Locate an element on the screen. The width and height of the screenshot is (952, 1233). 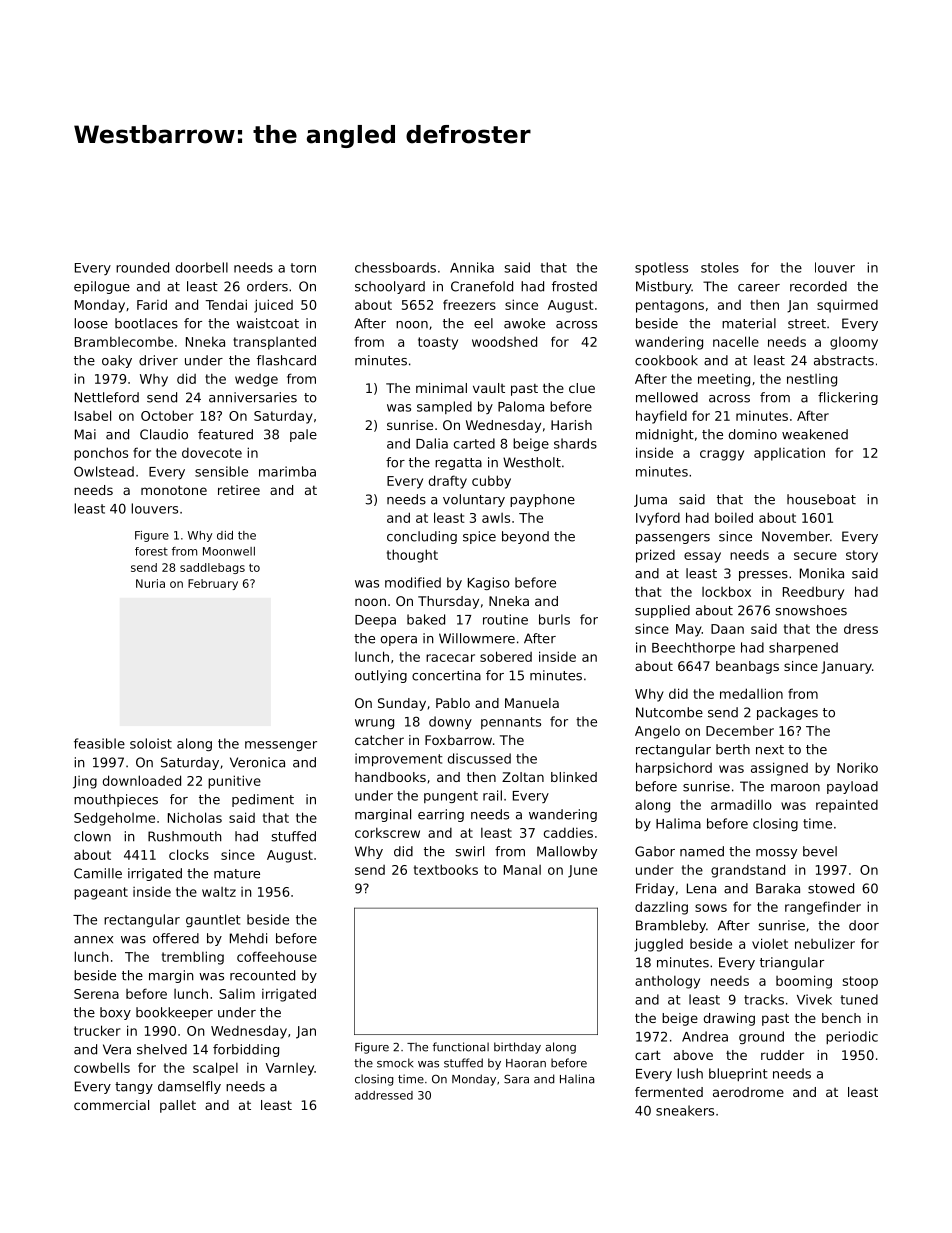
sneakers is located at coordinates (685, 1110).
